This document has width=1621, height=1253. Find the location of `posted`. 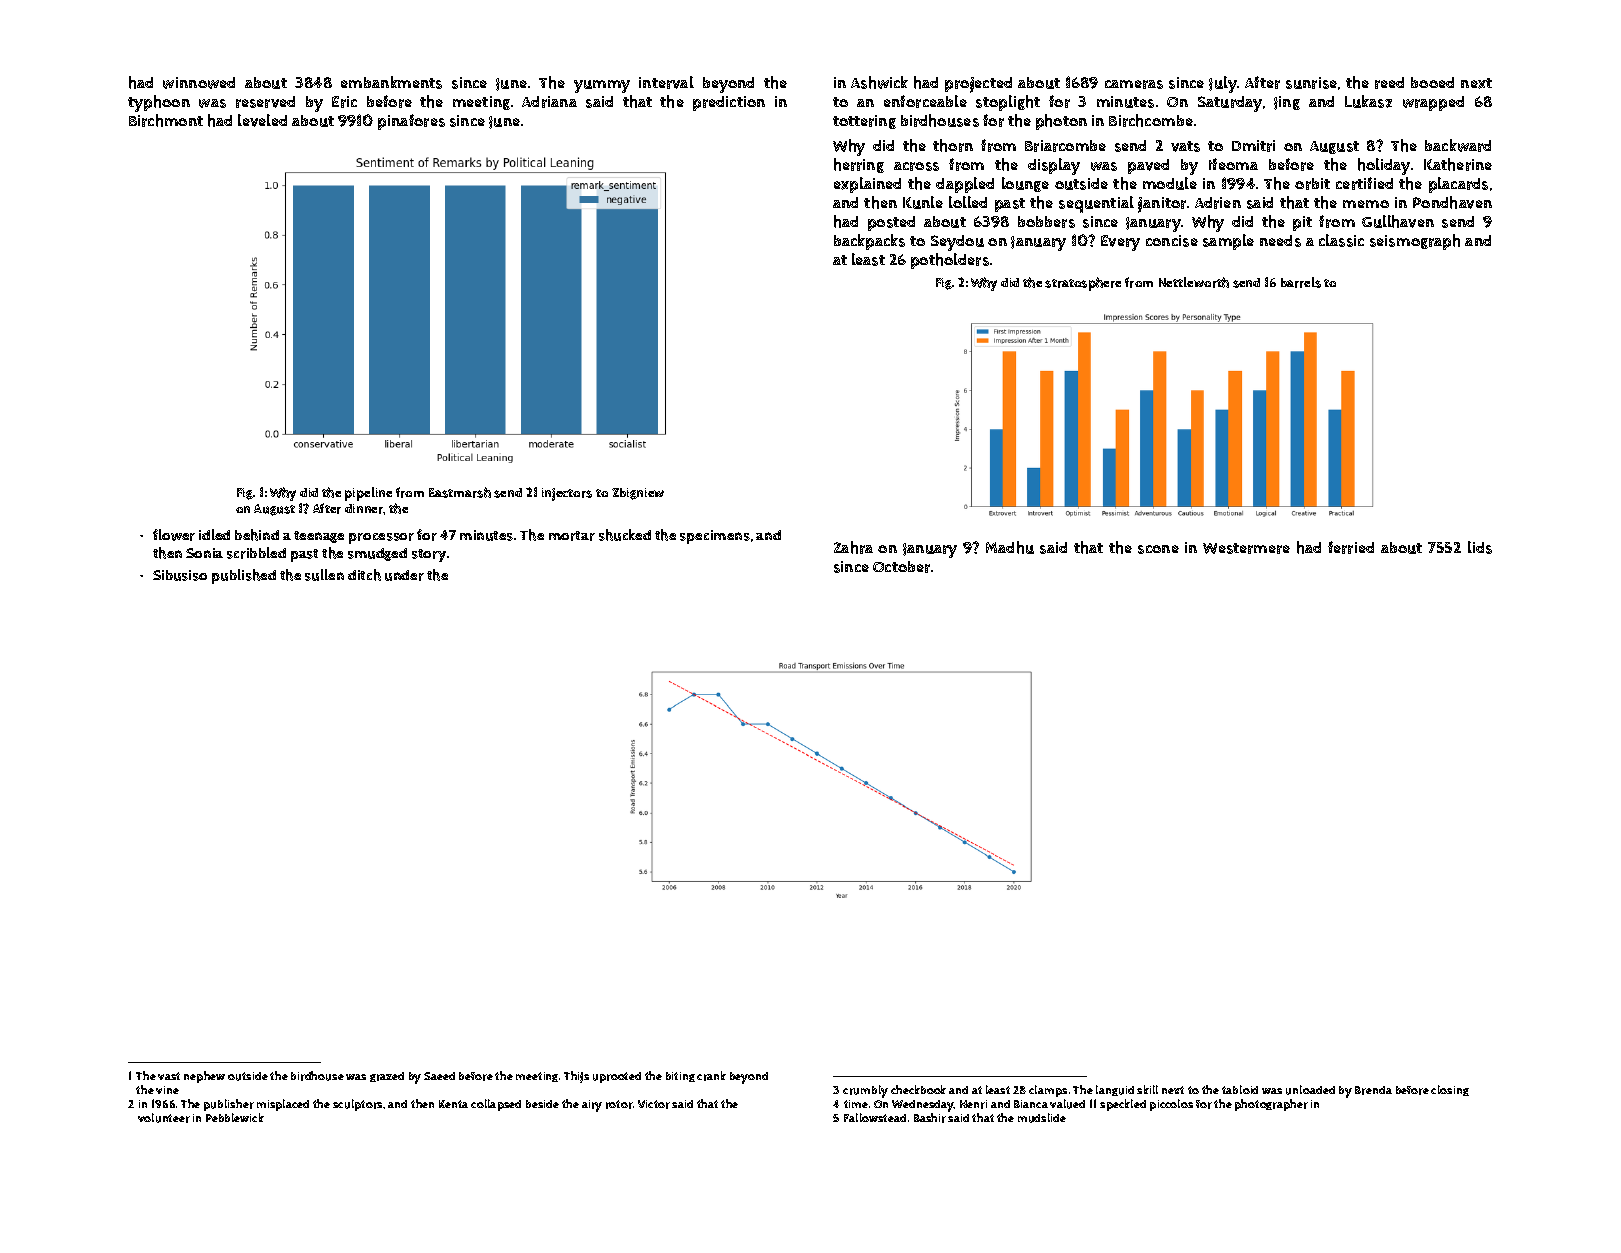

posted is located at coordinates (891, 223).
